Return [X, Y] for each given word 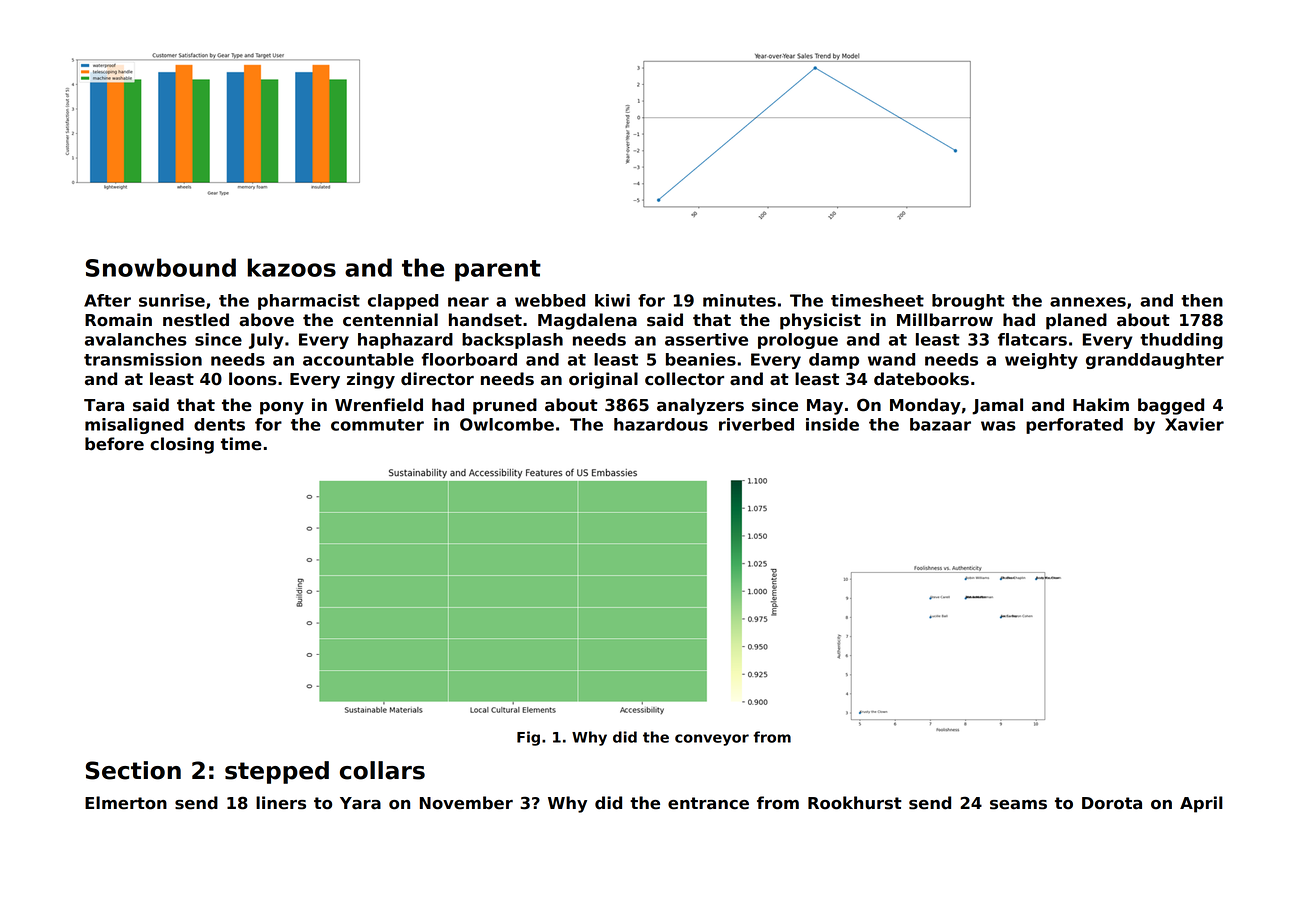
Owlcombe [507, 424]
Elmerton [126, 803]
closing [182, 445]
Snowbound [161, 267]
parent [498, 271]
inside [832, 424]
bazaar [940, 424]
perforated [1074, 426]
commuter [377, 425]
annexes [1088, 302]
